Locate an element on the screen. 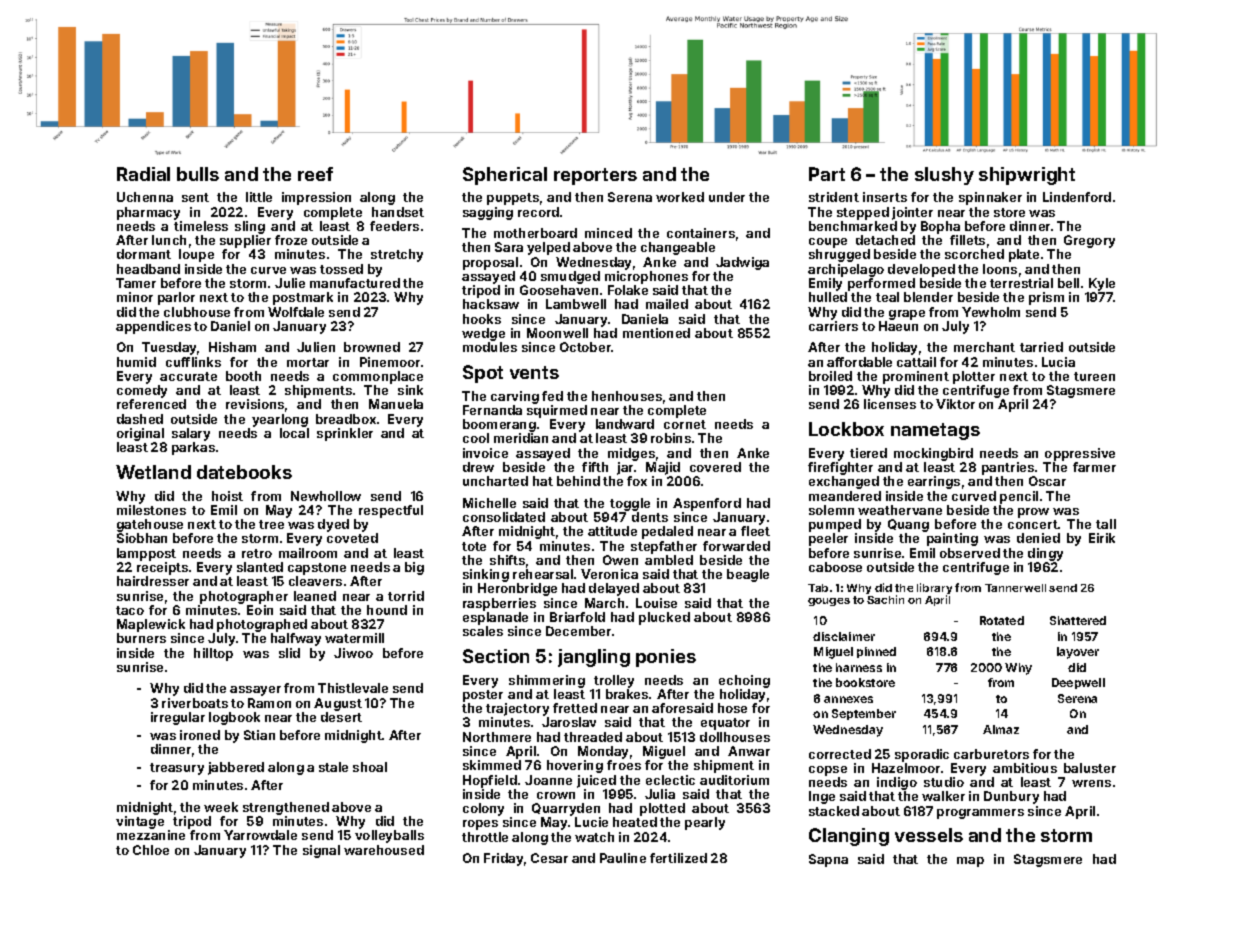 This screenshot has width=1233, height=952. Eoin is located at coordinates (260, 610).
